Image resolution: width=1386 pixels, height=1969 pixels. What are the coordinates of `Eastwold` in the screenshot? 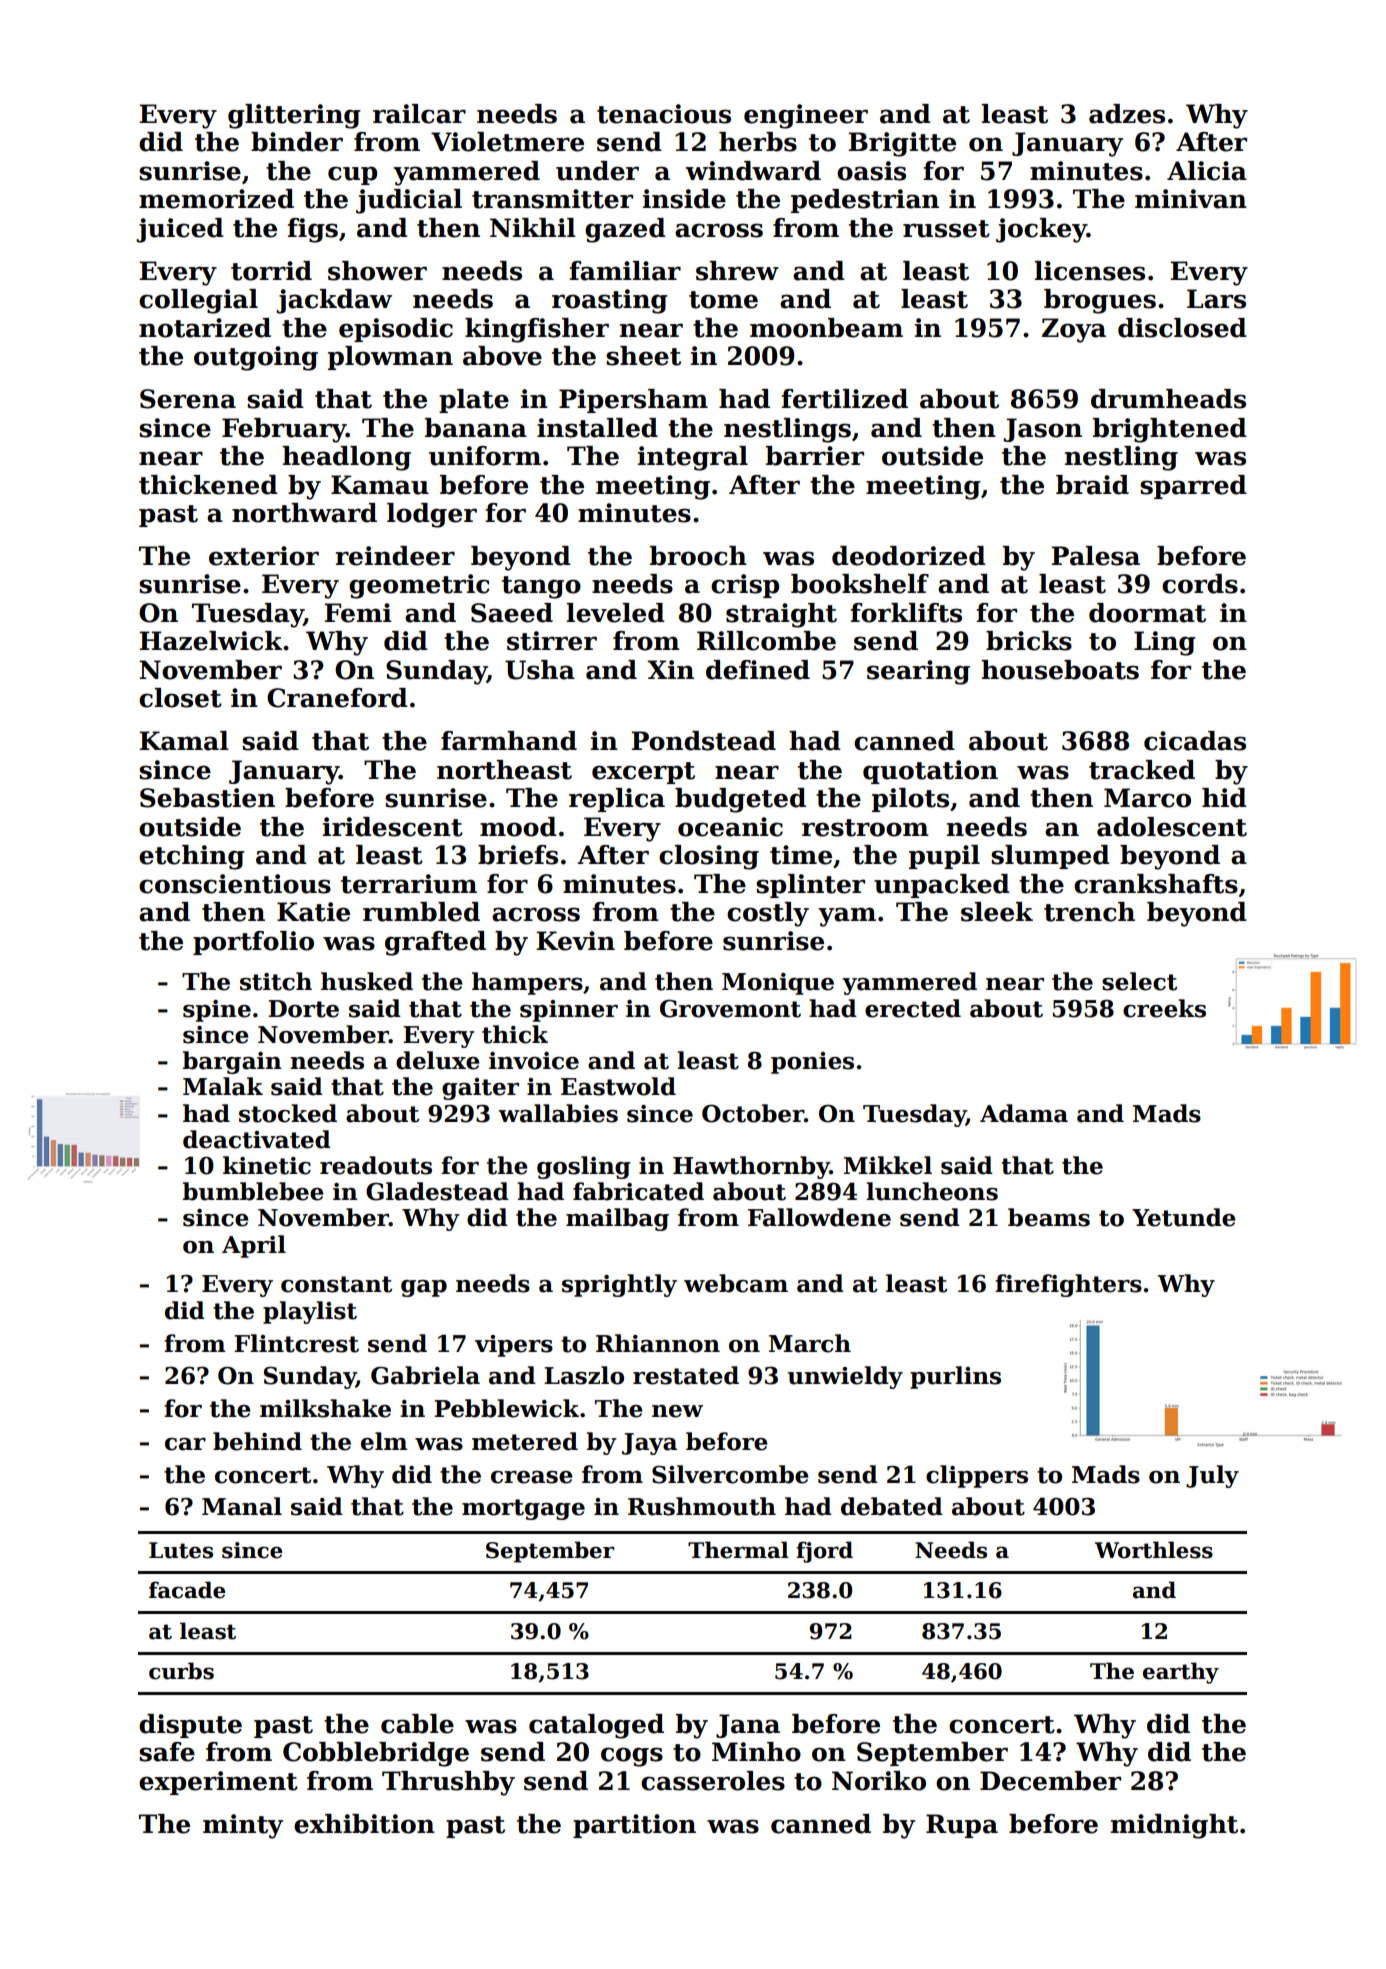 It's located at (618, 1086).
